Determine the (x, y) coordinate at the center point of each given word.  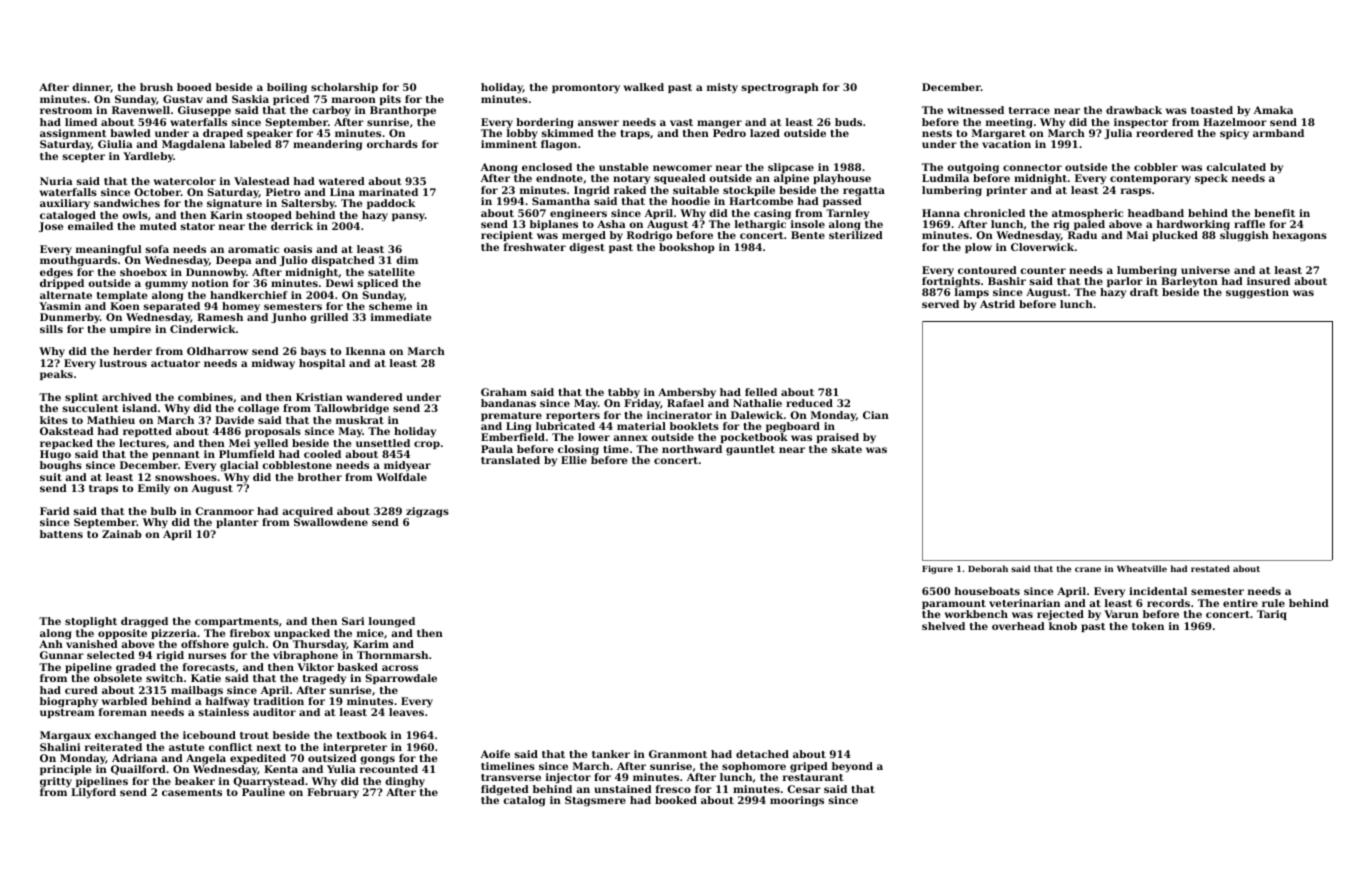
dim (407, 260)
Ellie (574, 460)
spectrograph (780, 88)
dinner (91, 88)
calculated (1236, 167)
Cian (876, 415)
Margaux (65, 736)
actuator (175, 363)
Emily (154, 489)
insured (1268, 281)
